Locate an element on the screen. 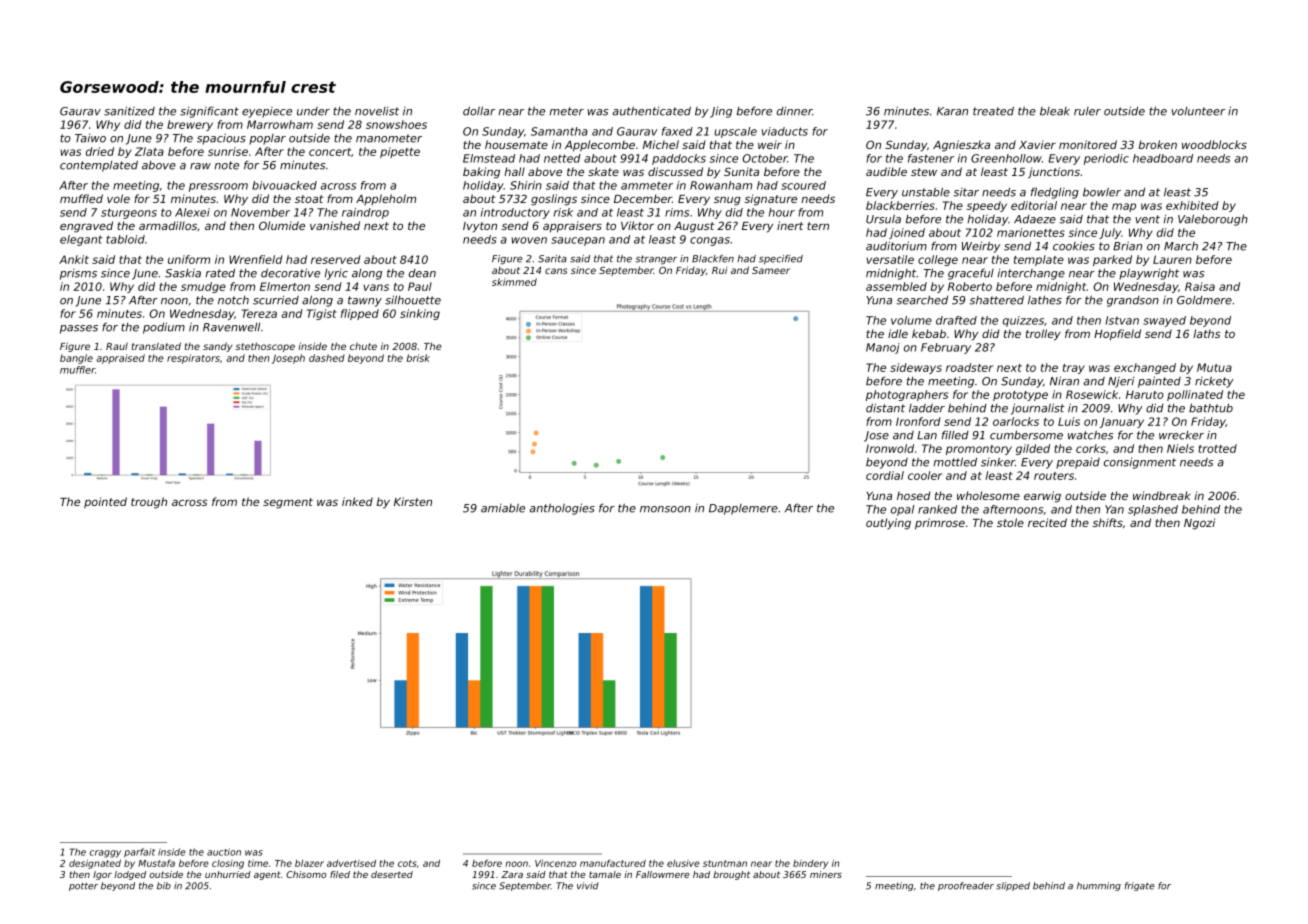 This screenshot has height=924, width=1308. significant is located at coordinates (209, 112).
